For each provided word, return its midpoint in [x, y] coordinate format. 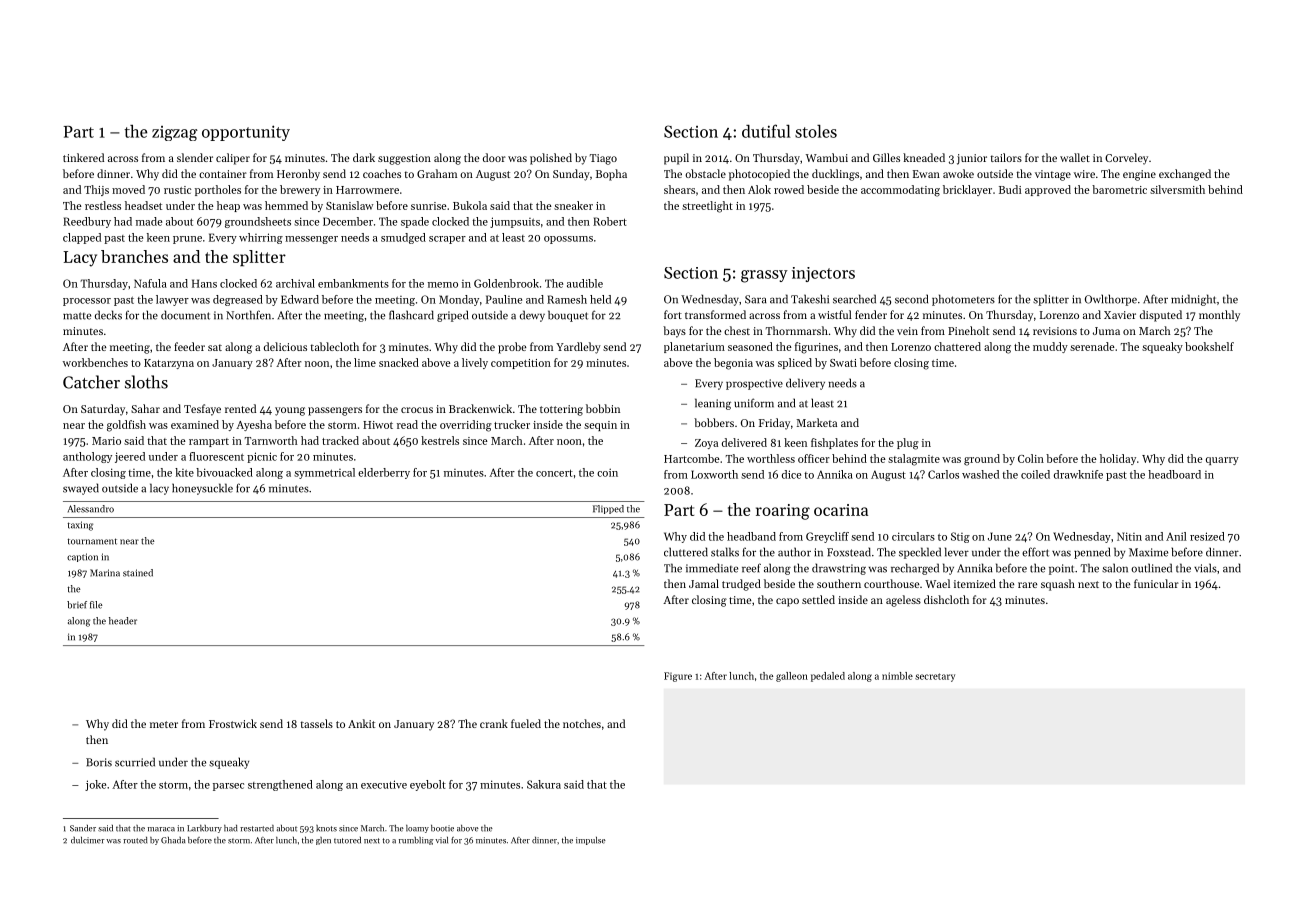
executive [384, 784]
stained [138, 573]
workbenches [95, 362]
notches [582, 723]
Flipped [608, 509]
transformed [715, 314]
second [911, 299]
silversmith [1177, 189]
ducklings [835, 175]
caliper [233, 159]
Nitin [1129, 536]
